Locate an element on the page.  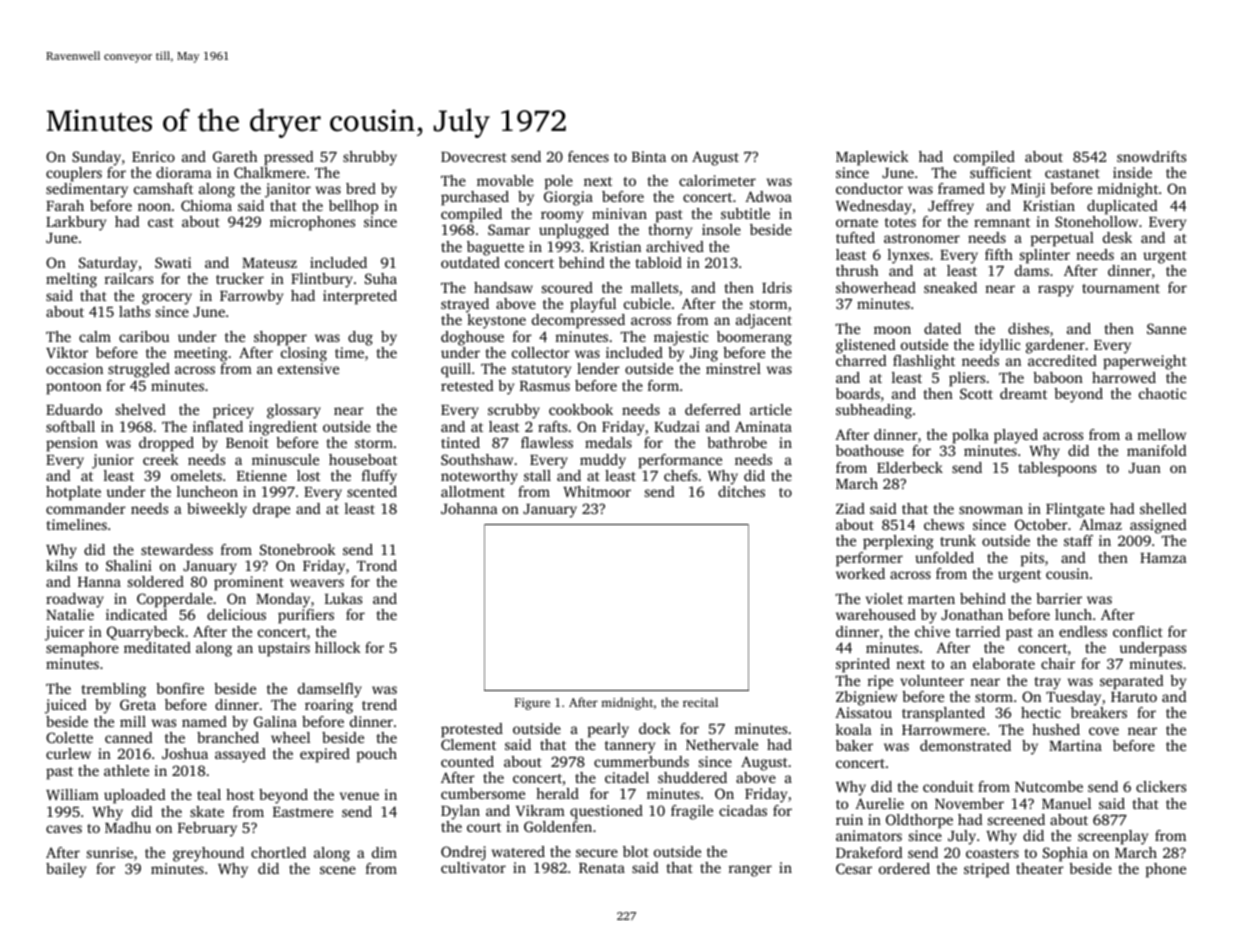
Gareth is located at coordinates (235, 156).
